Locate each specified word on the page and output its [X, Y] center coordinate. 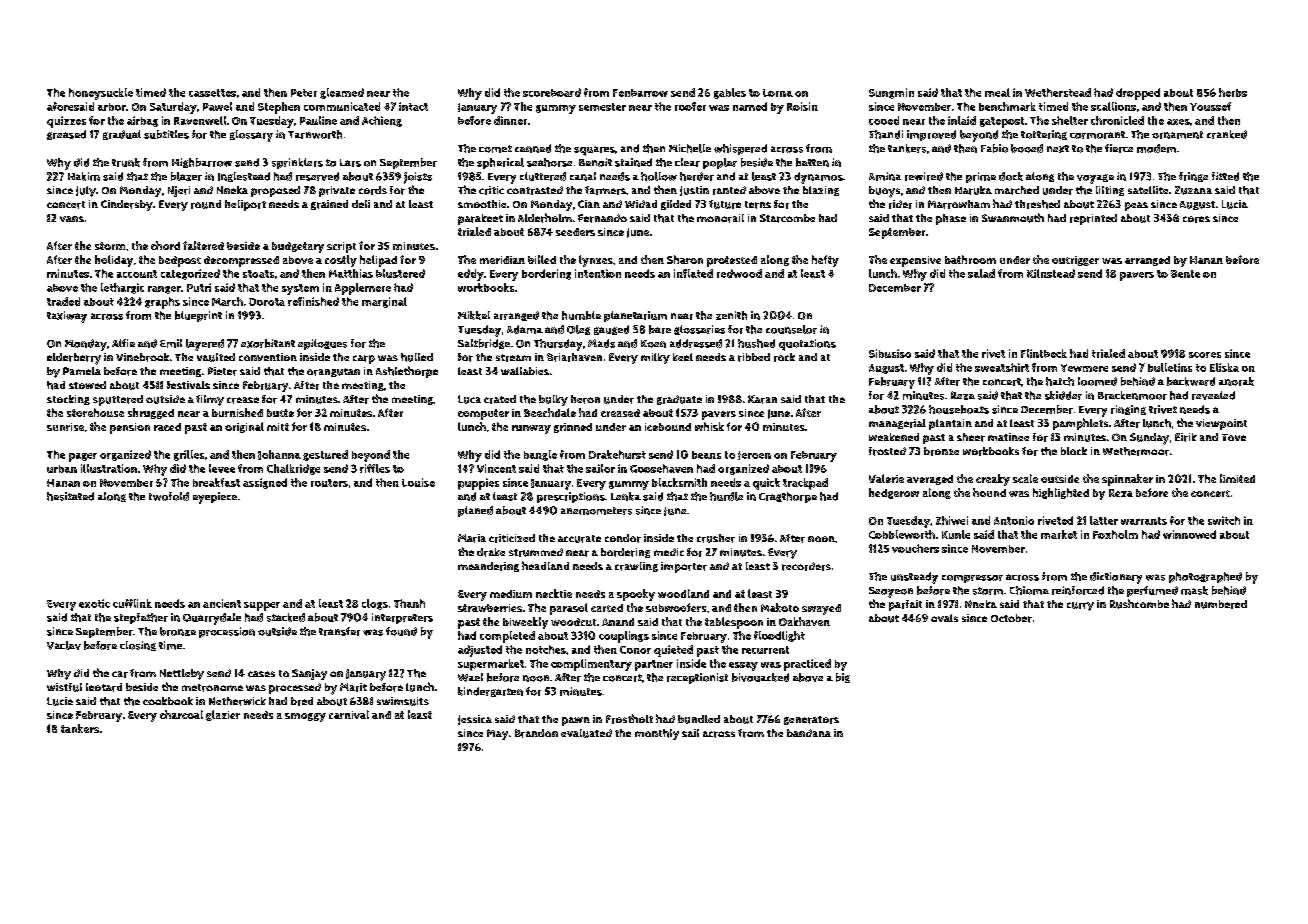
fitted [1225, 176]
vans [72, 219]
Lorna [778, 93]
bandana [809, 733]
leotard [104, 687]
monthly [657, 734]
